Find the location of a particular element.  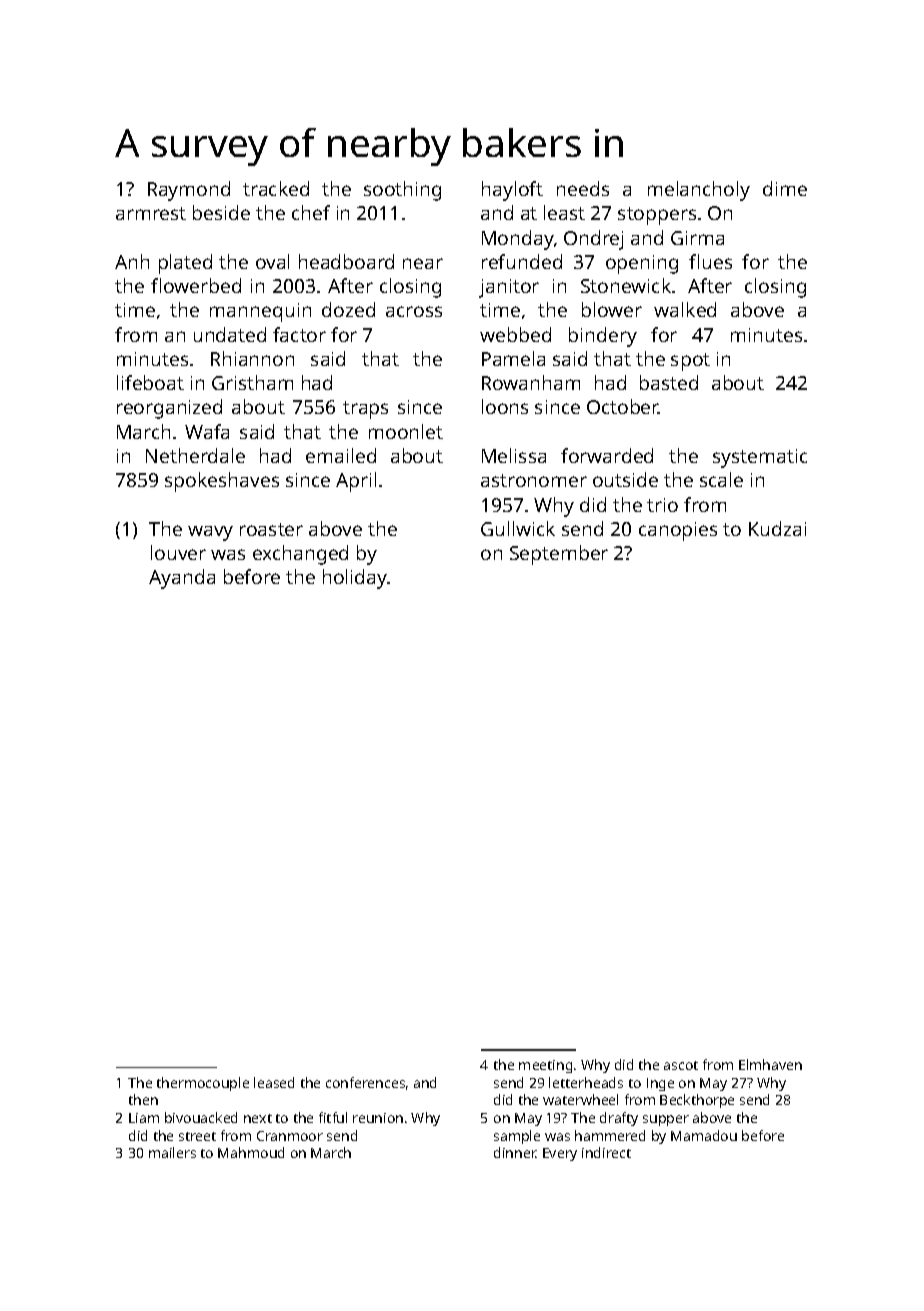

ascot is located at coordinates (681, 1065).
